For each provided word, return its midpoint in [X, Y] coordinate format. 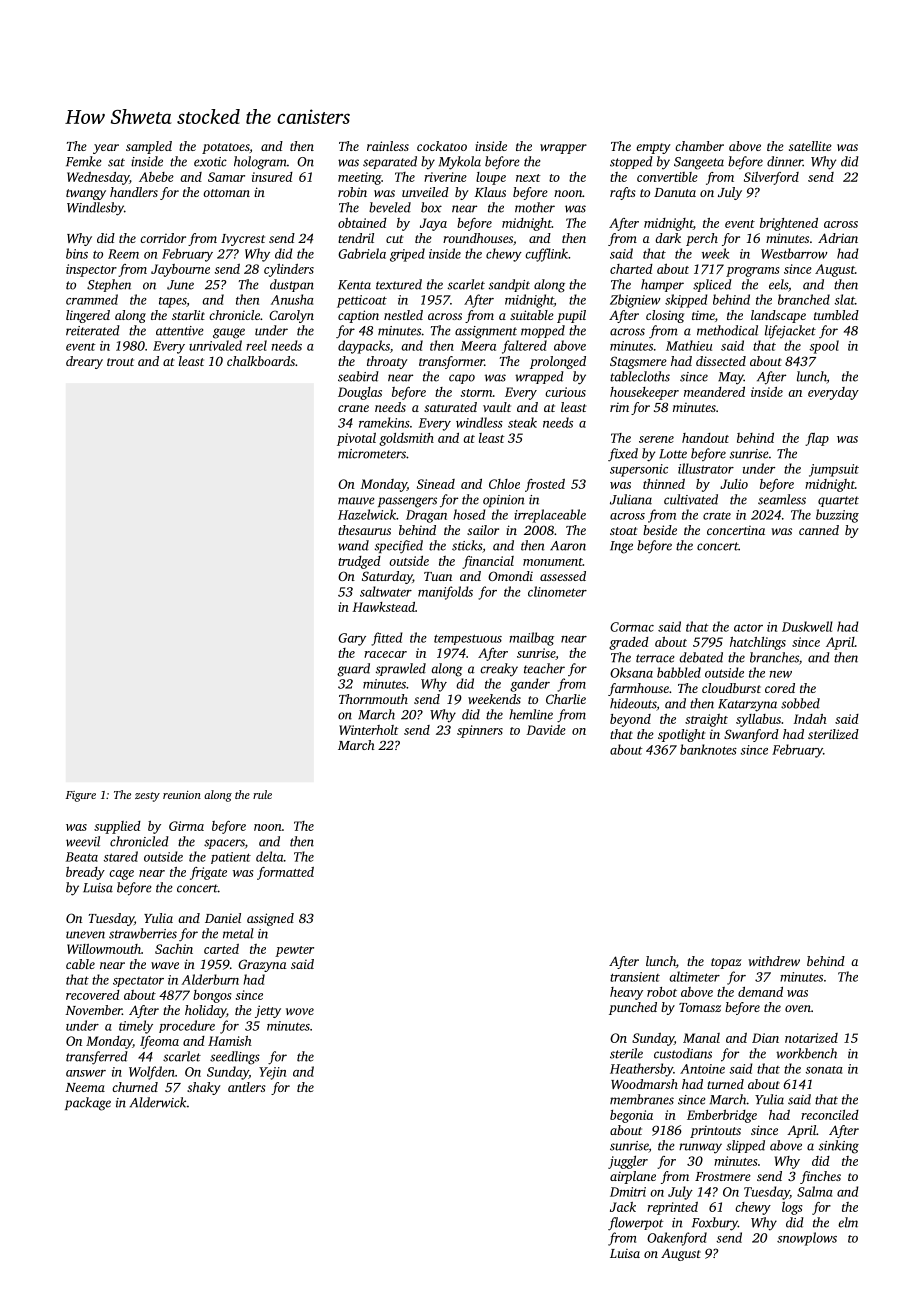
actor [748, 628]
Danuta [675, 192]
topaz [726, 963]
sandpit [509, 285]
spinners [480, 731]
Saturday [387, 577]
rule [262, 794]
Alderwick [157, 1102]
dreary [84, 362]
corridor [163, 238]
